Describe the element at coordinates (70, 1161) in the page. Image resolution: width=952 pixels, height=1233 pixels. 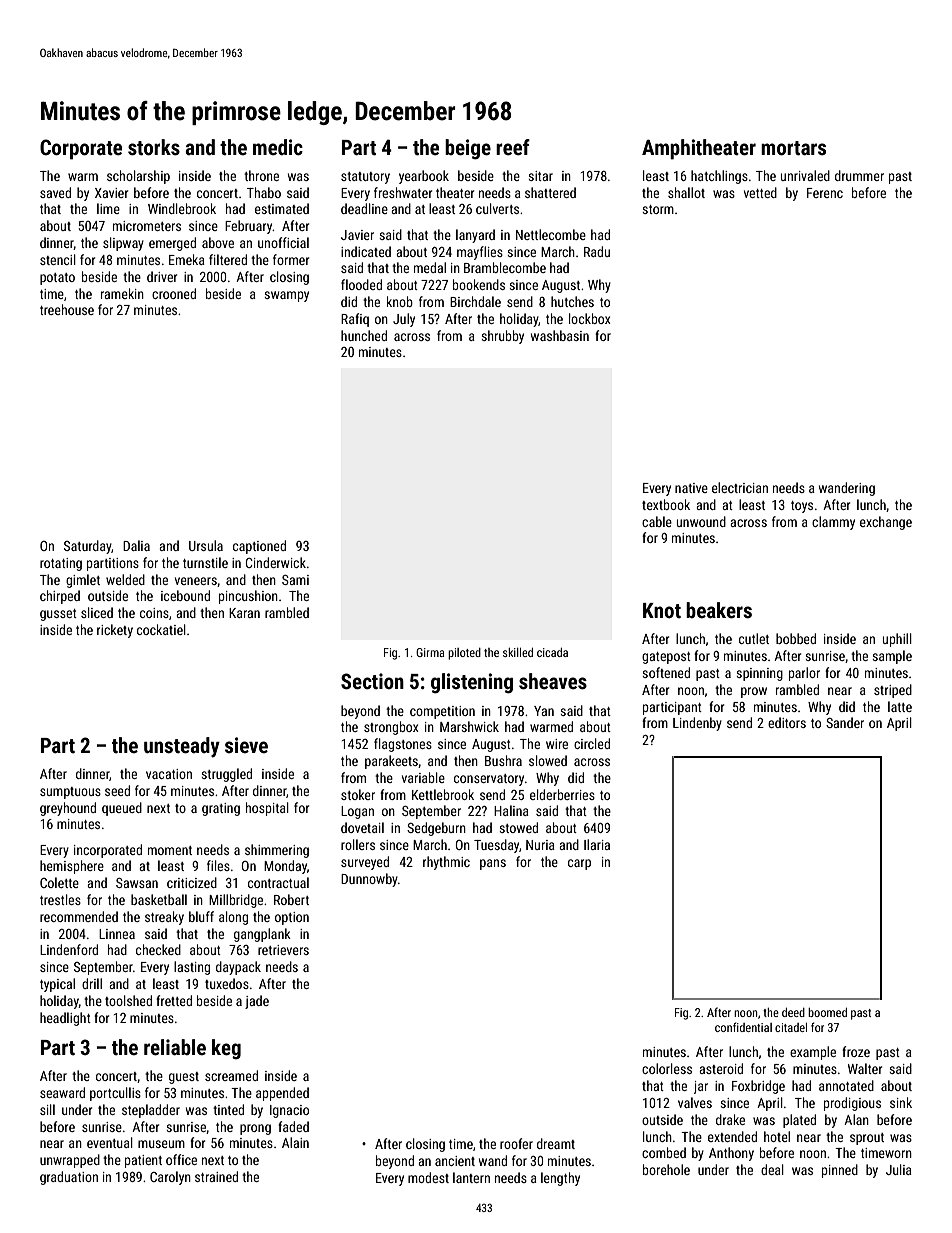
I see `unwrapped` at that location.
